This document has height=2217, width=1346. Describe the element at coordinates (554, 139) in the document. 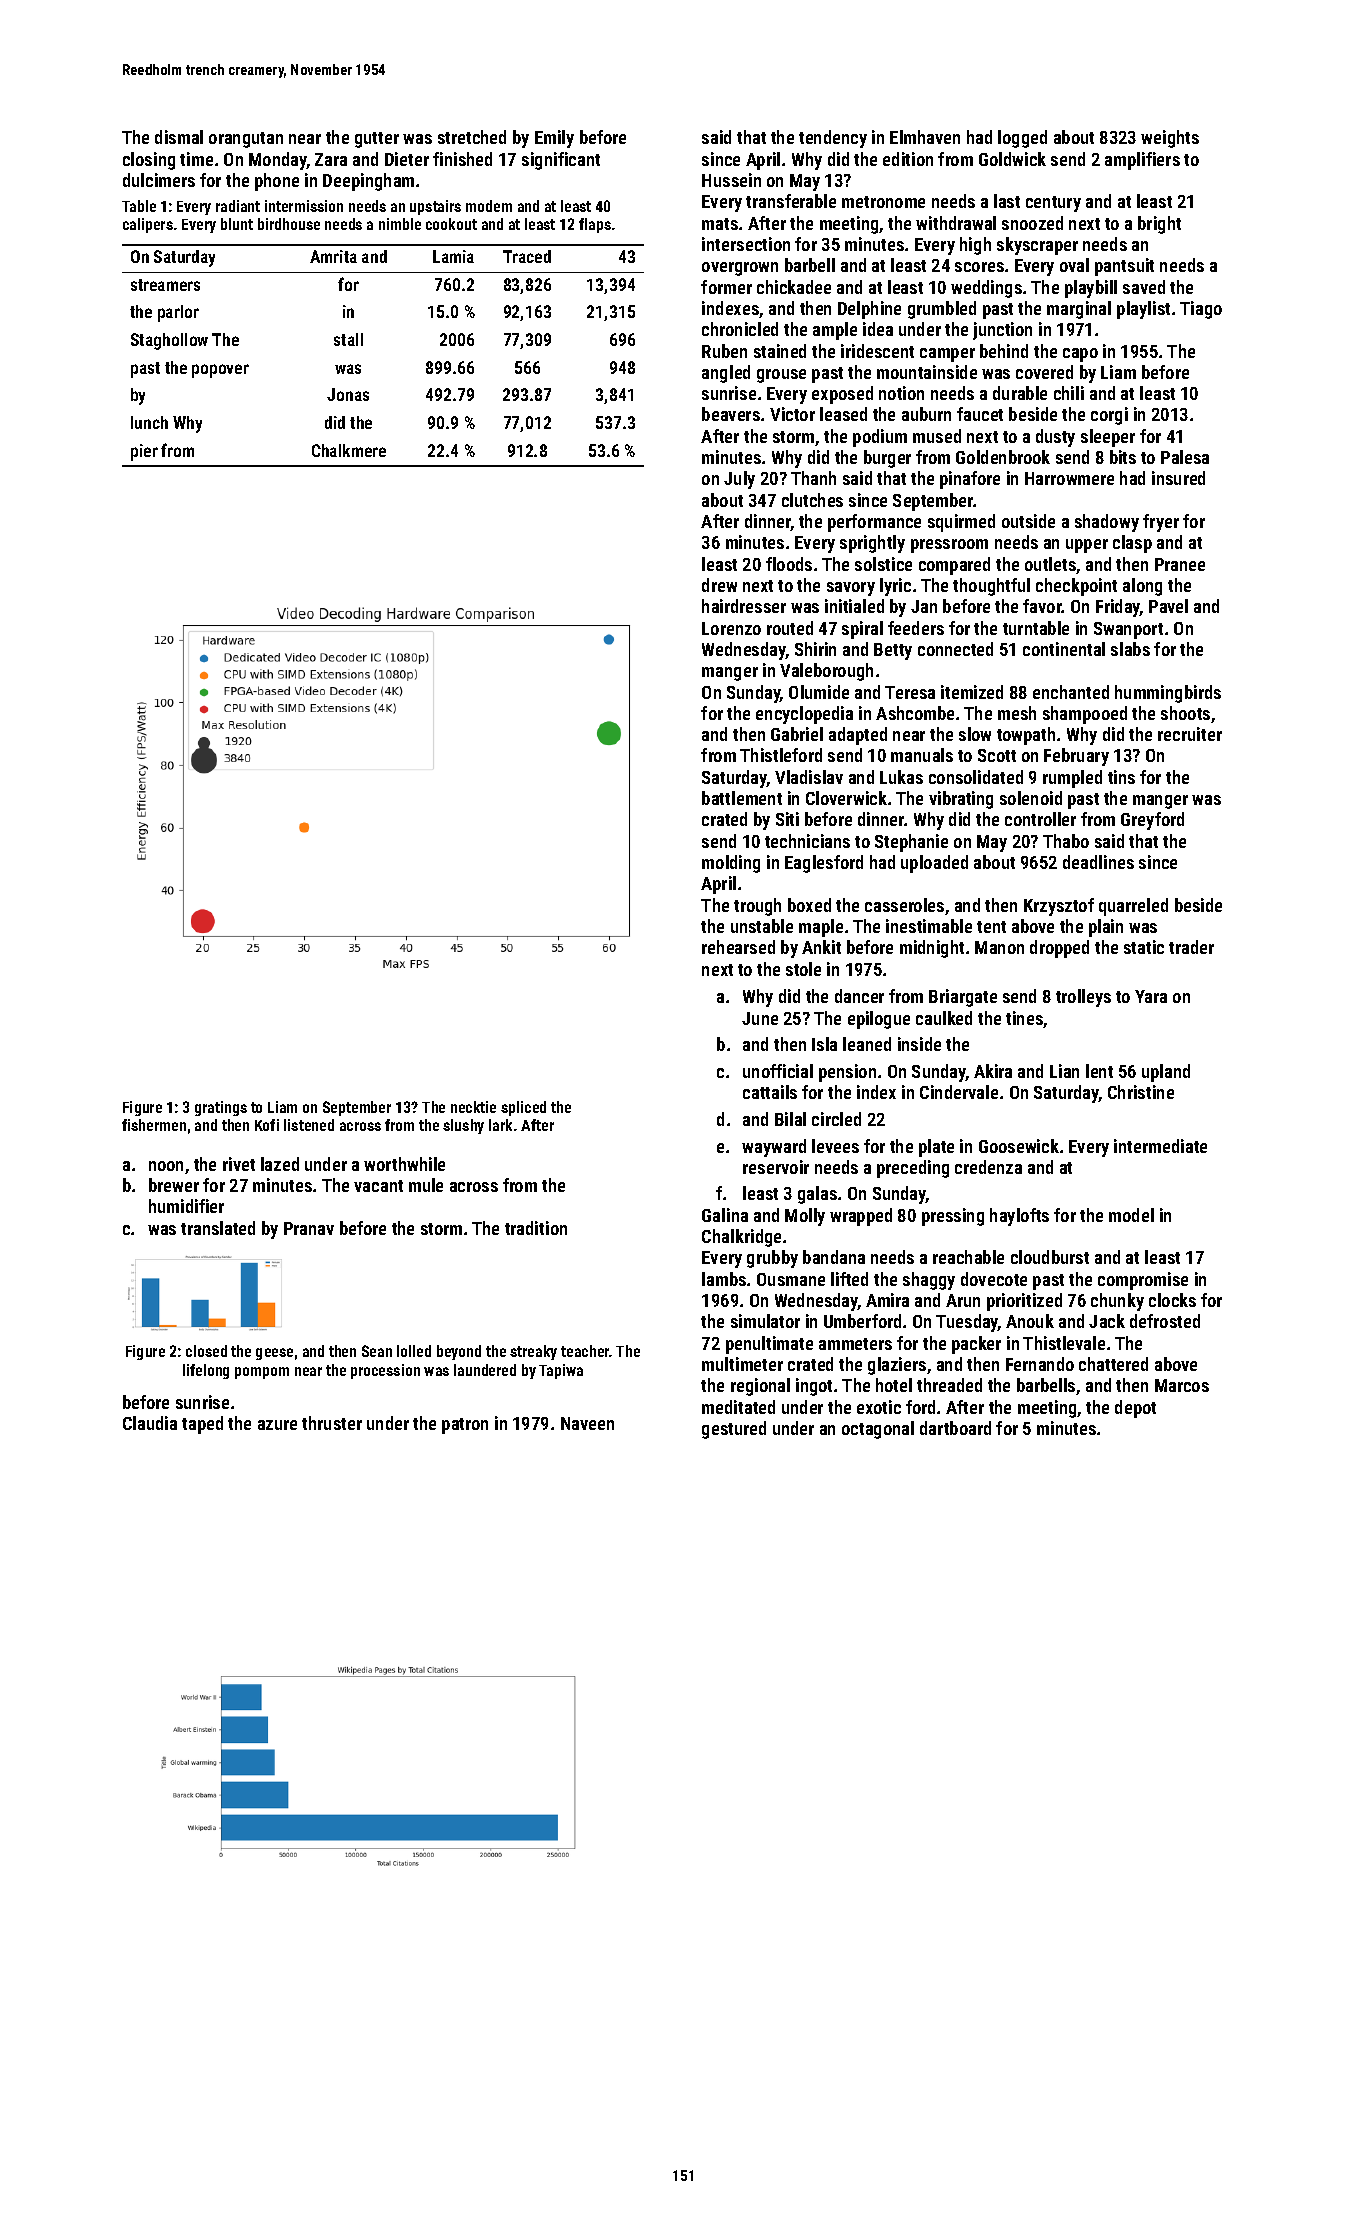

I see `Emily` at that location.
